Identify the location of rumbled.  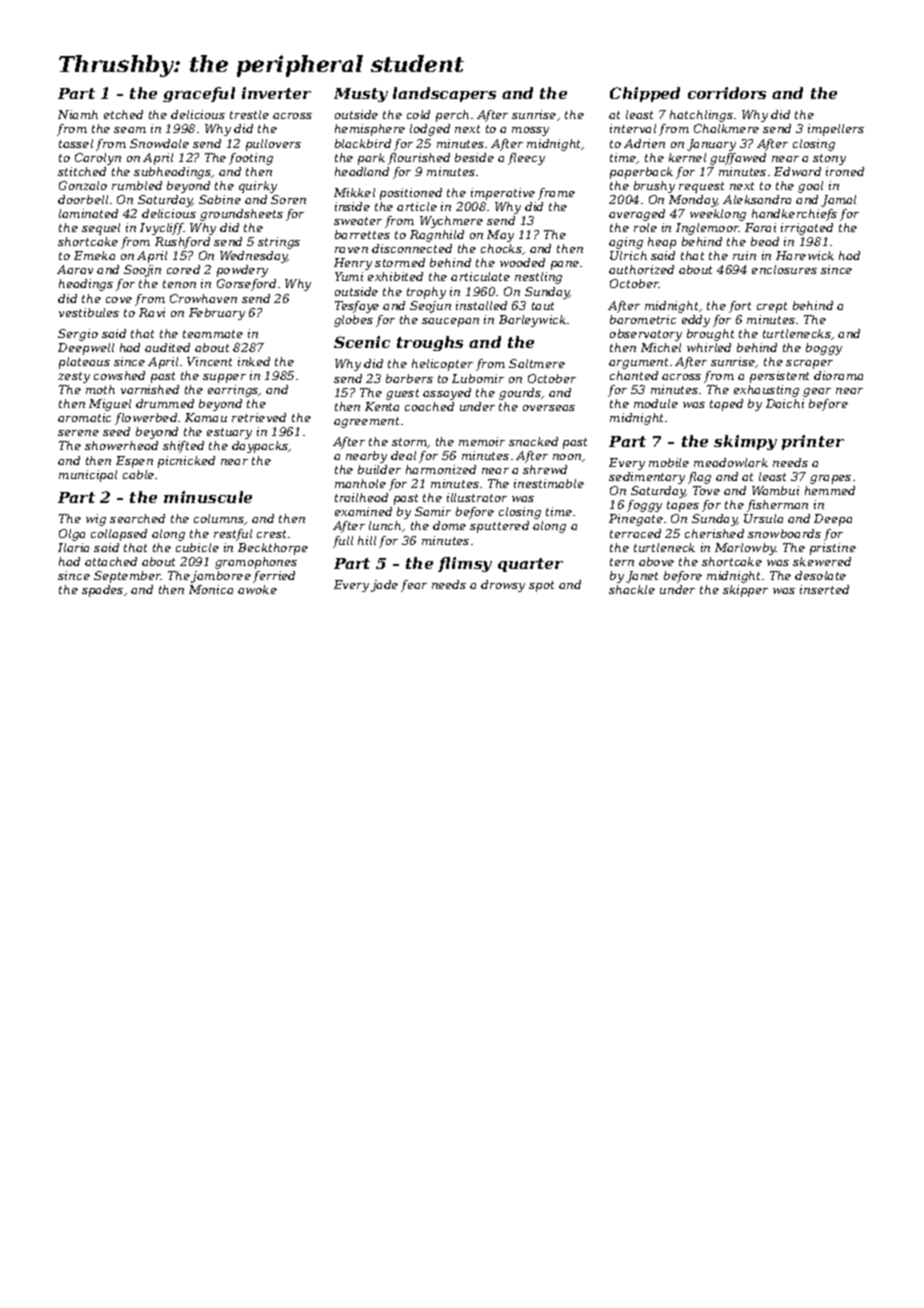
(137, 185).
